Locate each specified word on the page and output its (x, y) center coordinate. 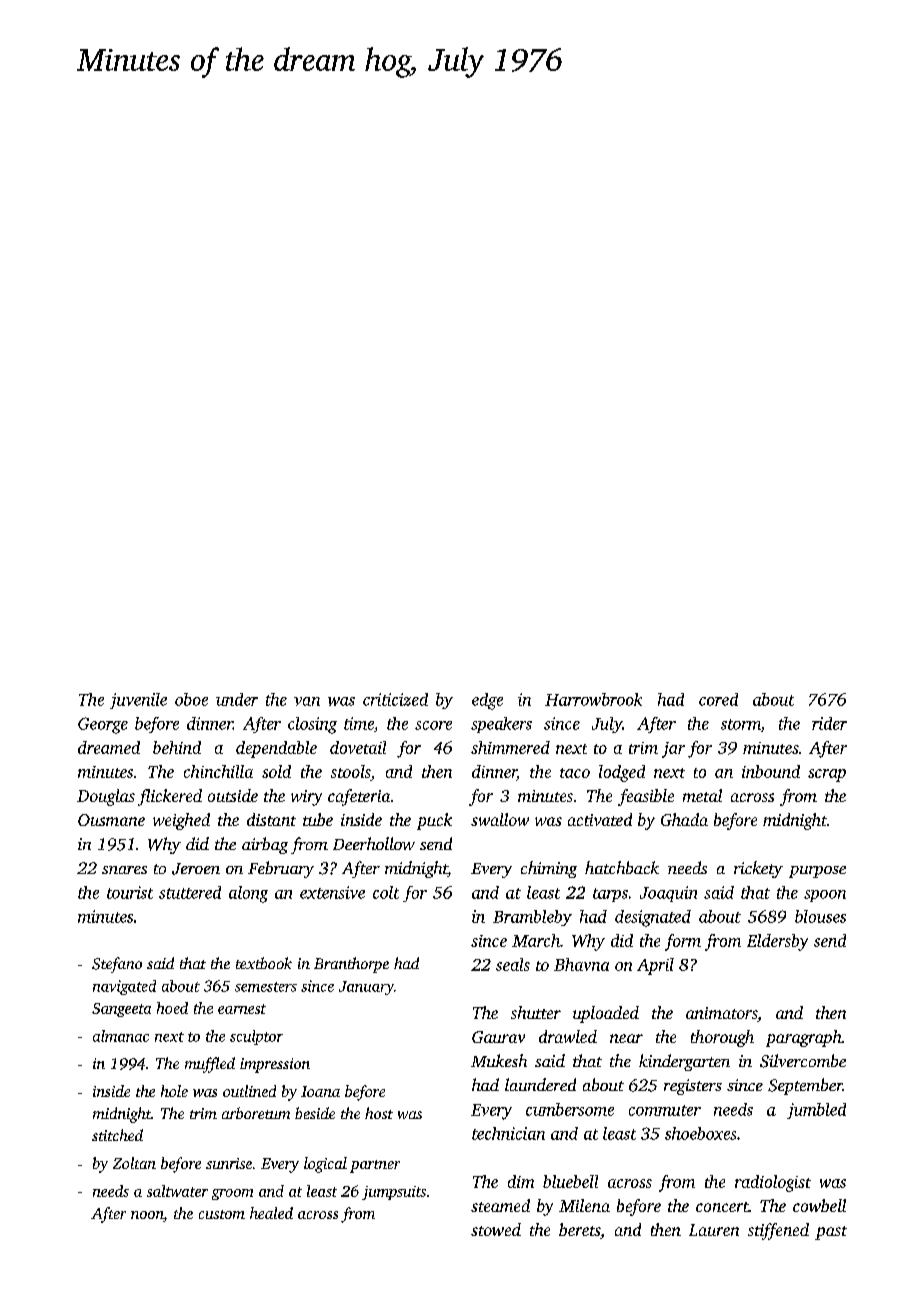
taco (575, 773)
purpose (817, 872)
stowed (496, 1229)
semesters (266, 987)
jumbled (816, 1111)
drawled (568, 1036)
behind (177, 747)
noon (147, 1216)
